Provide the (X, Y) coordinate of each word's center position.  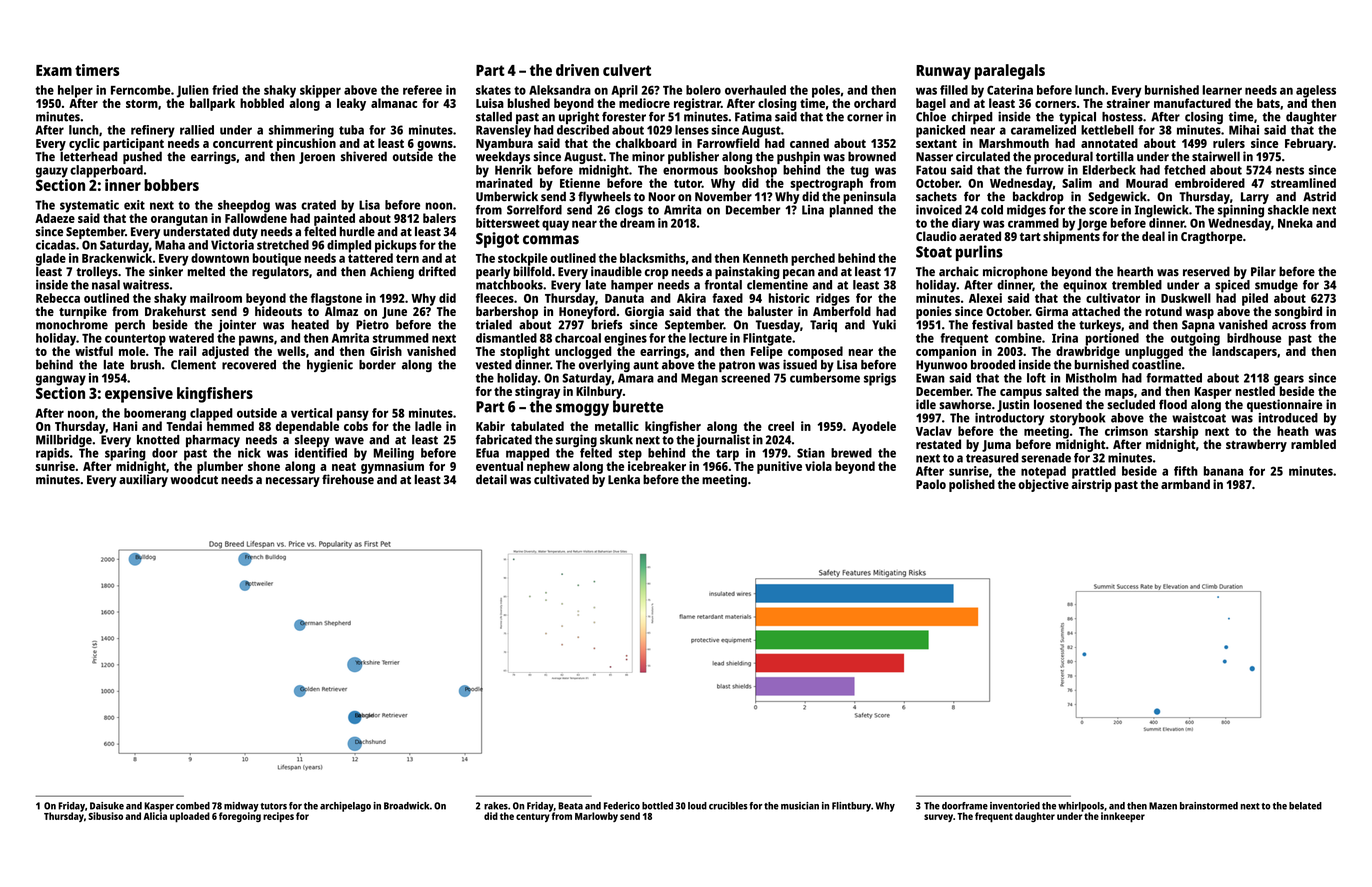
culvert (627, 70)
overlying (604, 365)
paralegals (1010, 72)
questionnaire (1284, 405)
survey (938, 818)
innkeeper (1123, 817)
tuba (351, 130)
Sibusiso (105, 816)
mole (132, 351)
